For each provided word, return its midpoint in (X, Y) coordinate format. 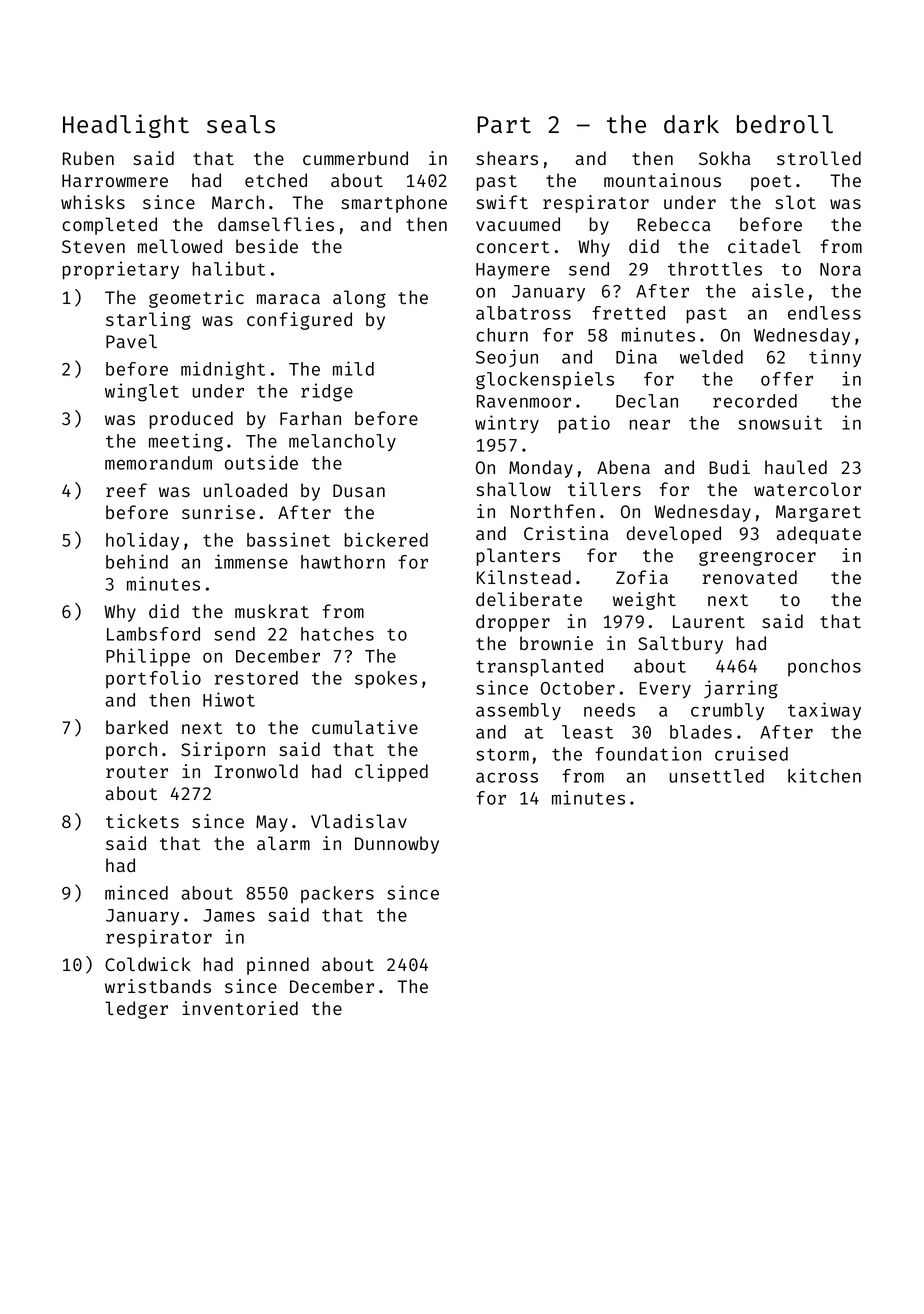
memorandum (158, 463)
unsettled (717, 776)
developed (673, 535)
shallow (513, 489)
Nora (840, 269)
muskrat (272, 611)
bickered (386, 539)
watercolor (807, 489)
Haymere (513, 271)
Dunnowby (397, 845)
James (229, 915)
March (238, 202)
